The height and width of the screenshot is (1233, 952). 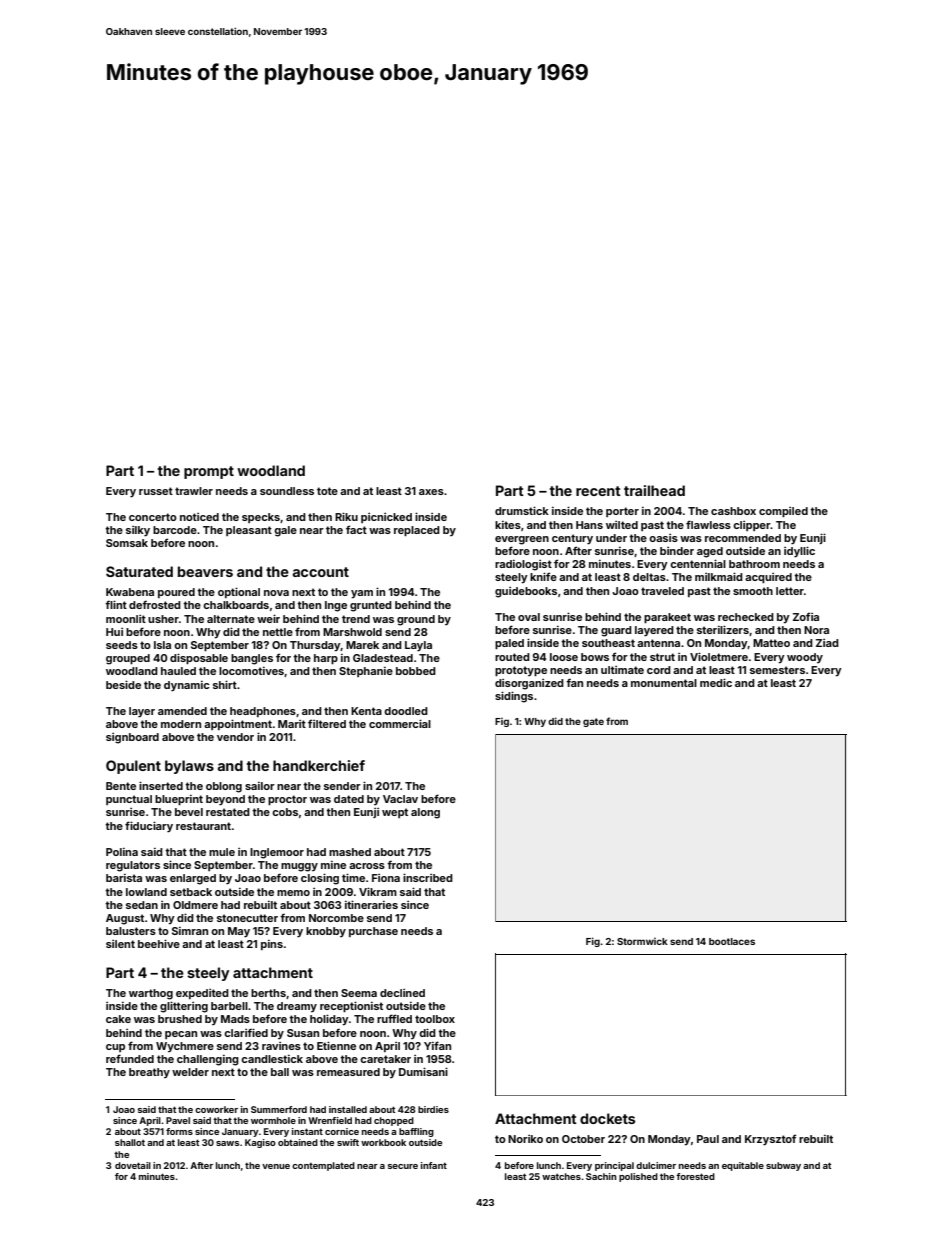 What do you see at coordinates (732, 941) in the screenshot?
I see `bootlaces` at bounding box center [732, 941].
